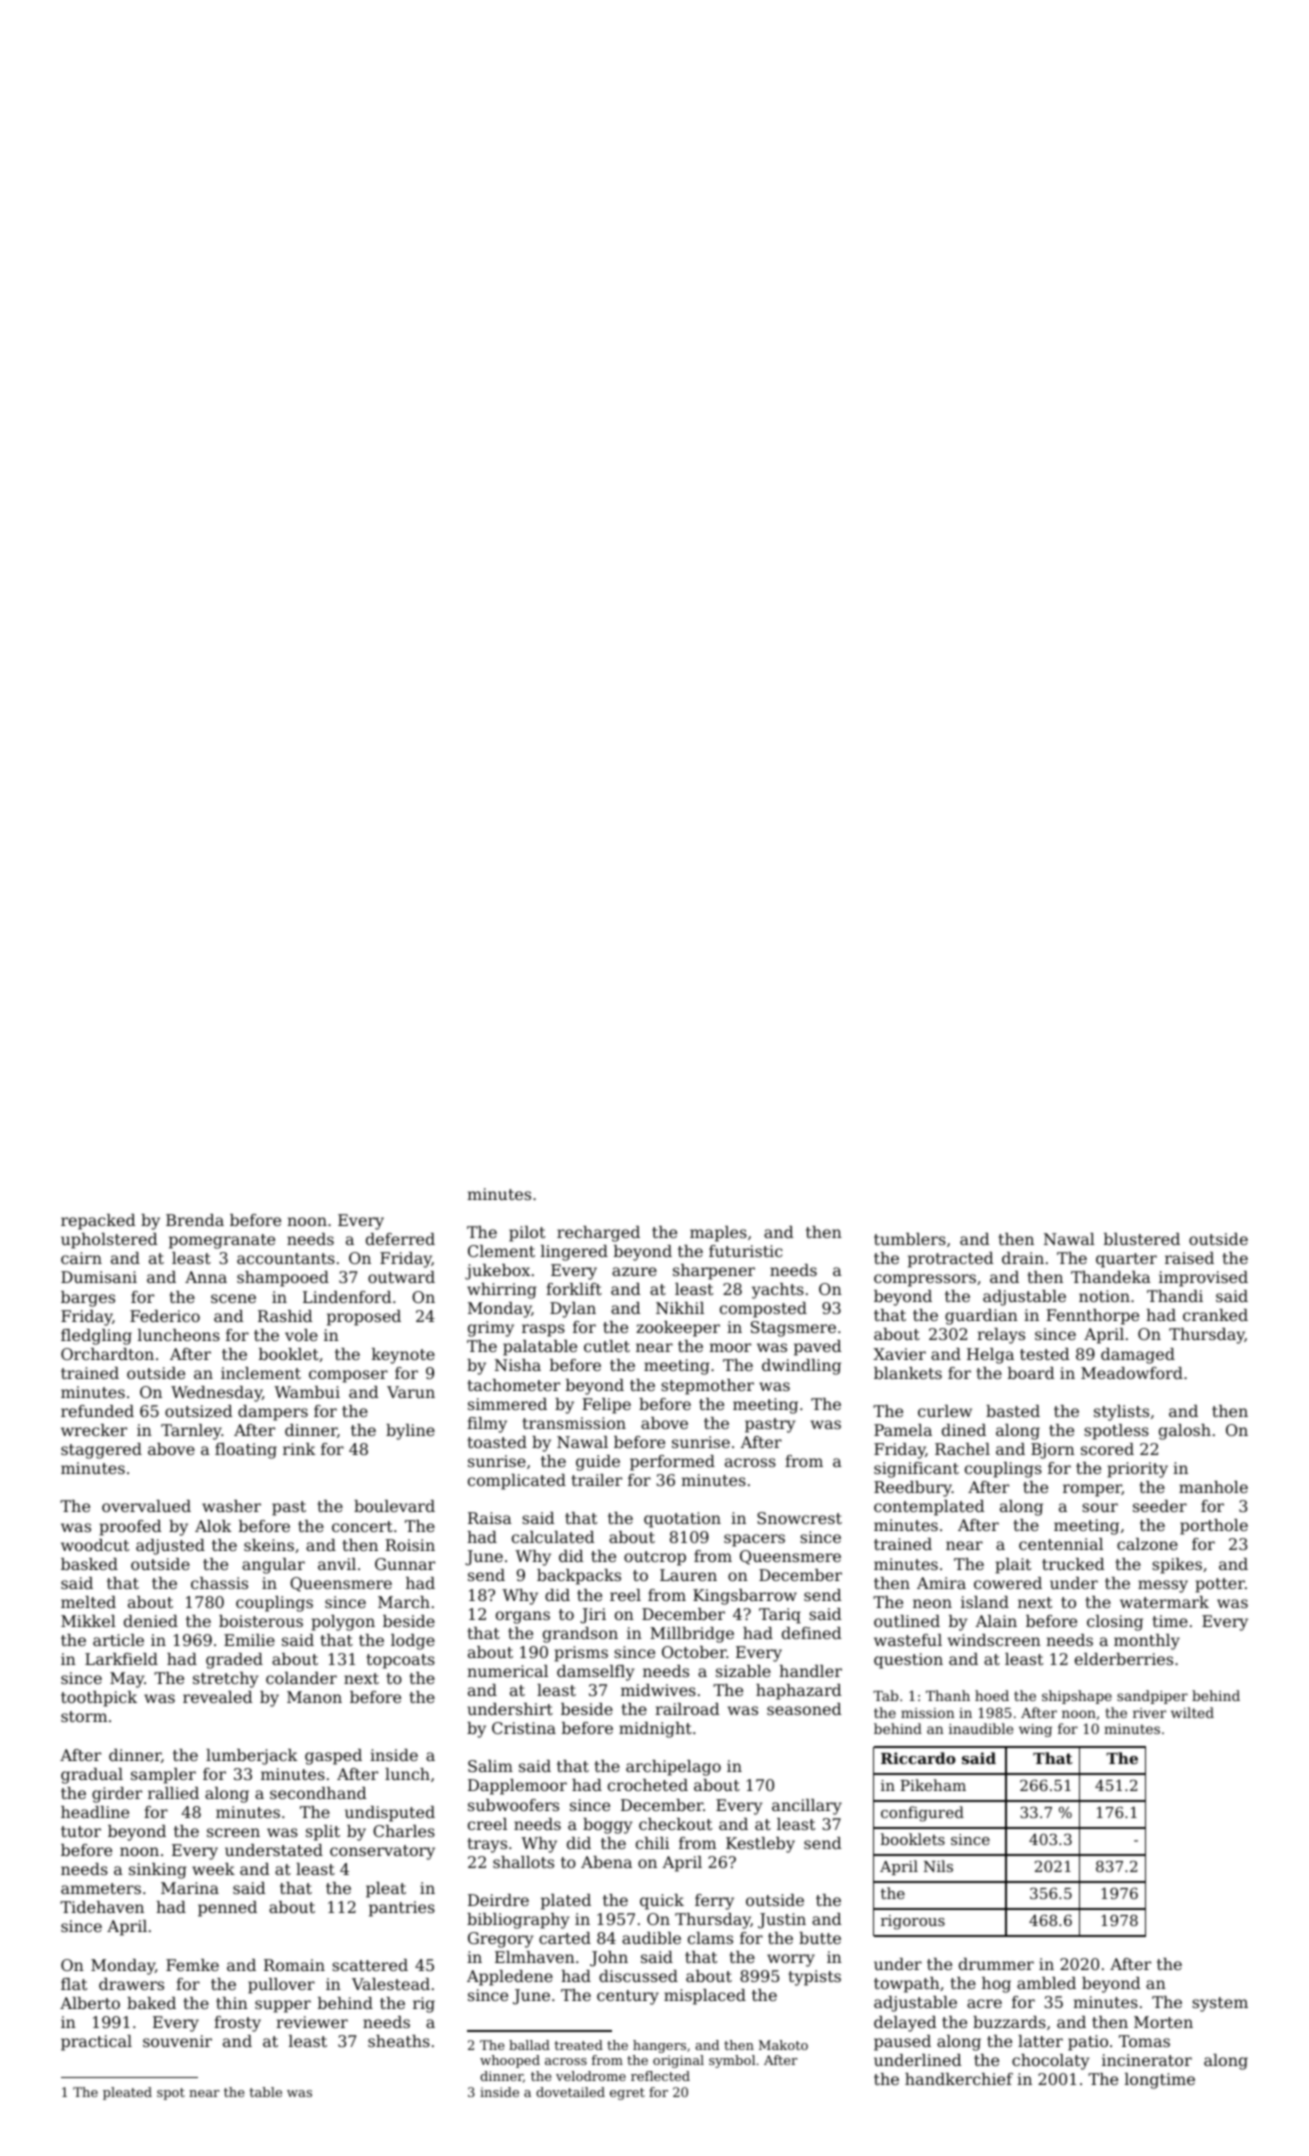  I want to click on practical, so click(96, 2043).
